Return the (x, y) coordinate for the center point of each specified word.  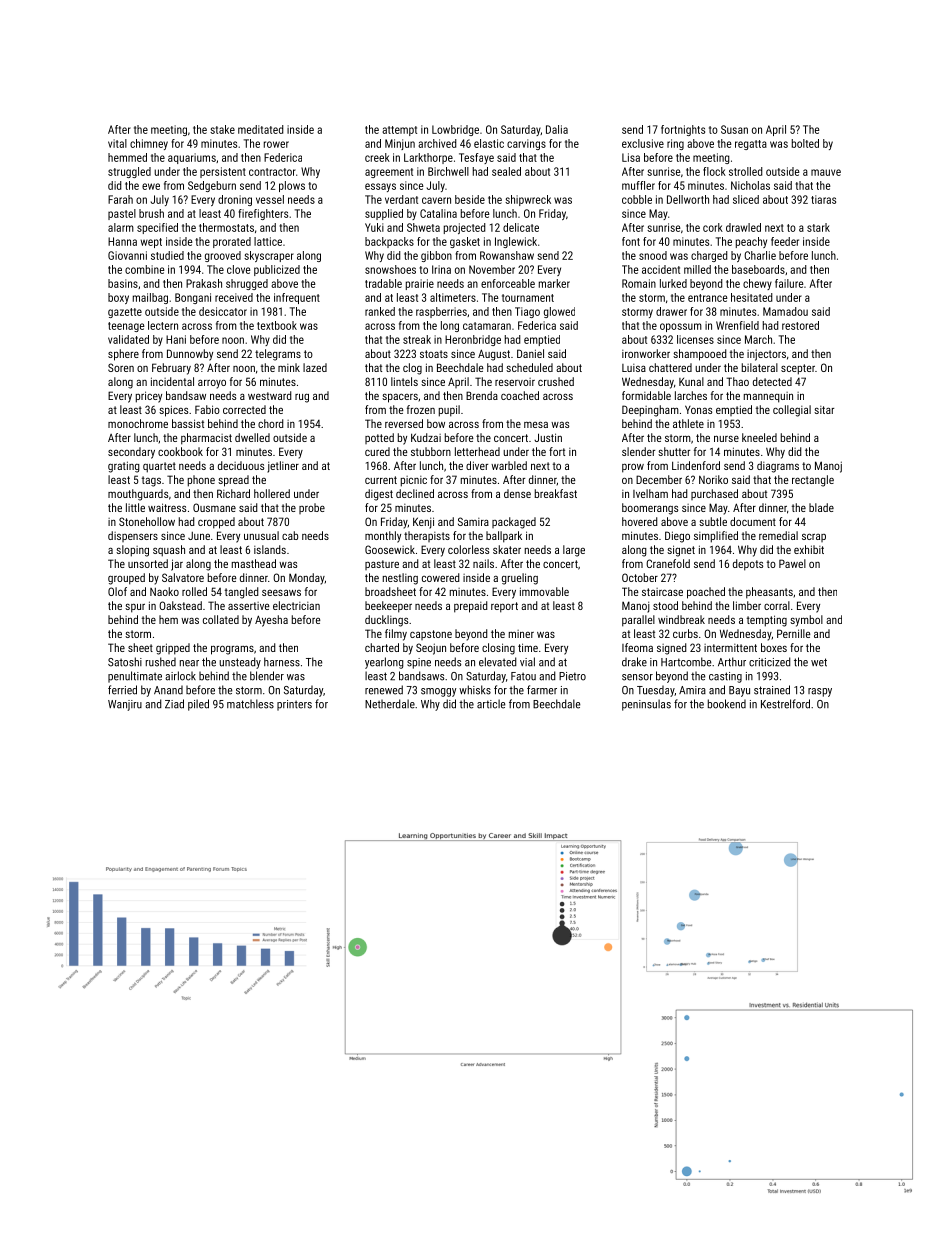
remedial (778, 535)
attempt (399, 131)
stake (222, 129)
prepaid (471, 607)
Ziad (174, 704)
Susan (734, 129)
